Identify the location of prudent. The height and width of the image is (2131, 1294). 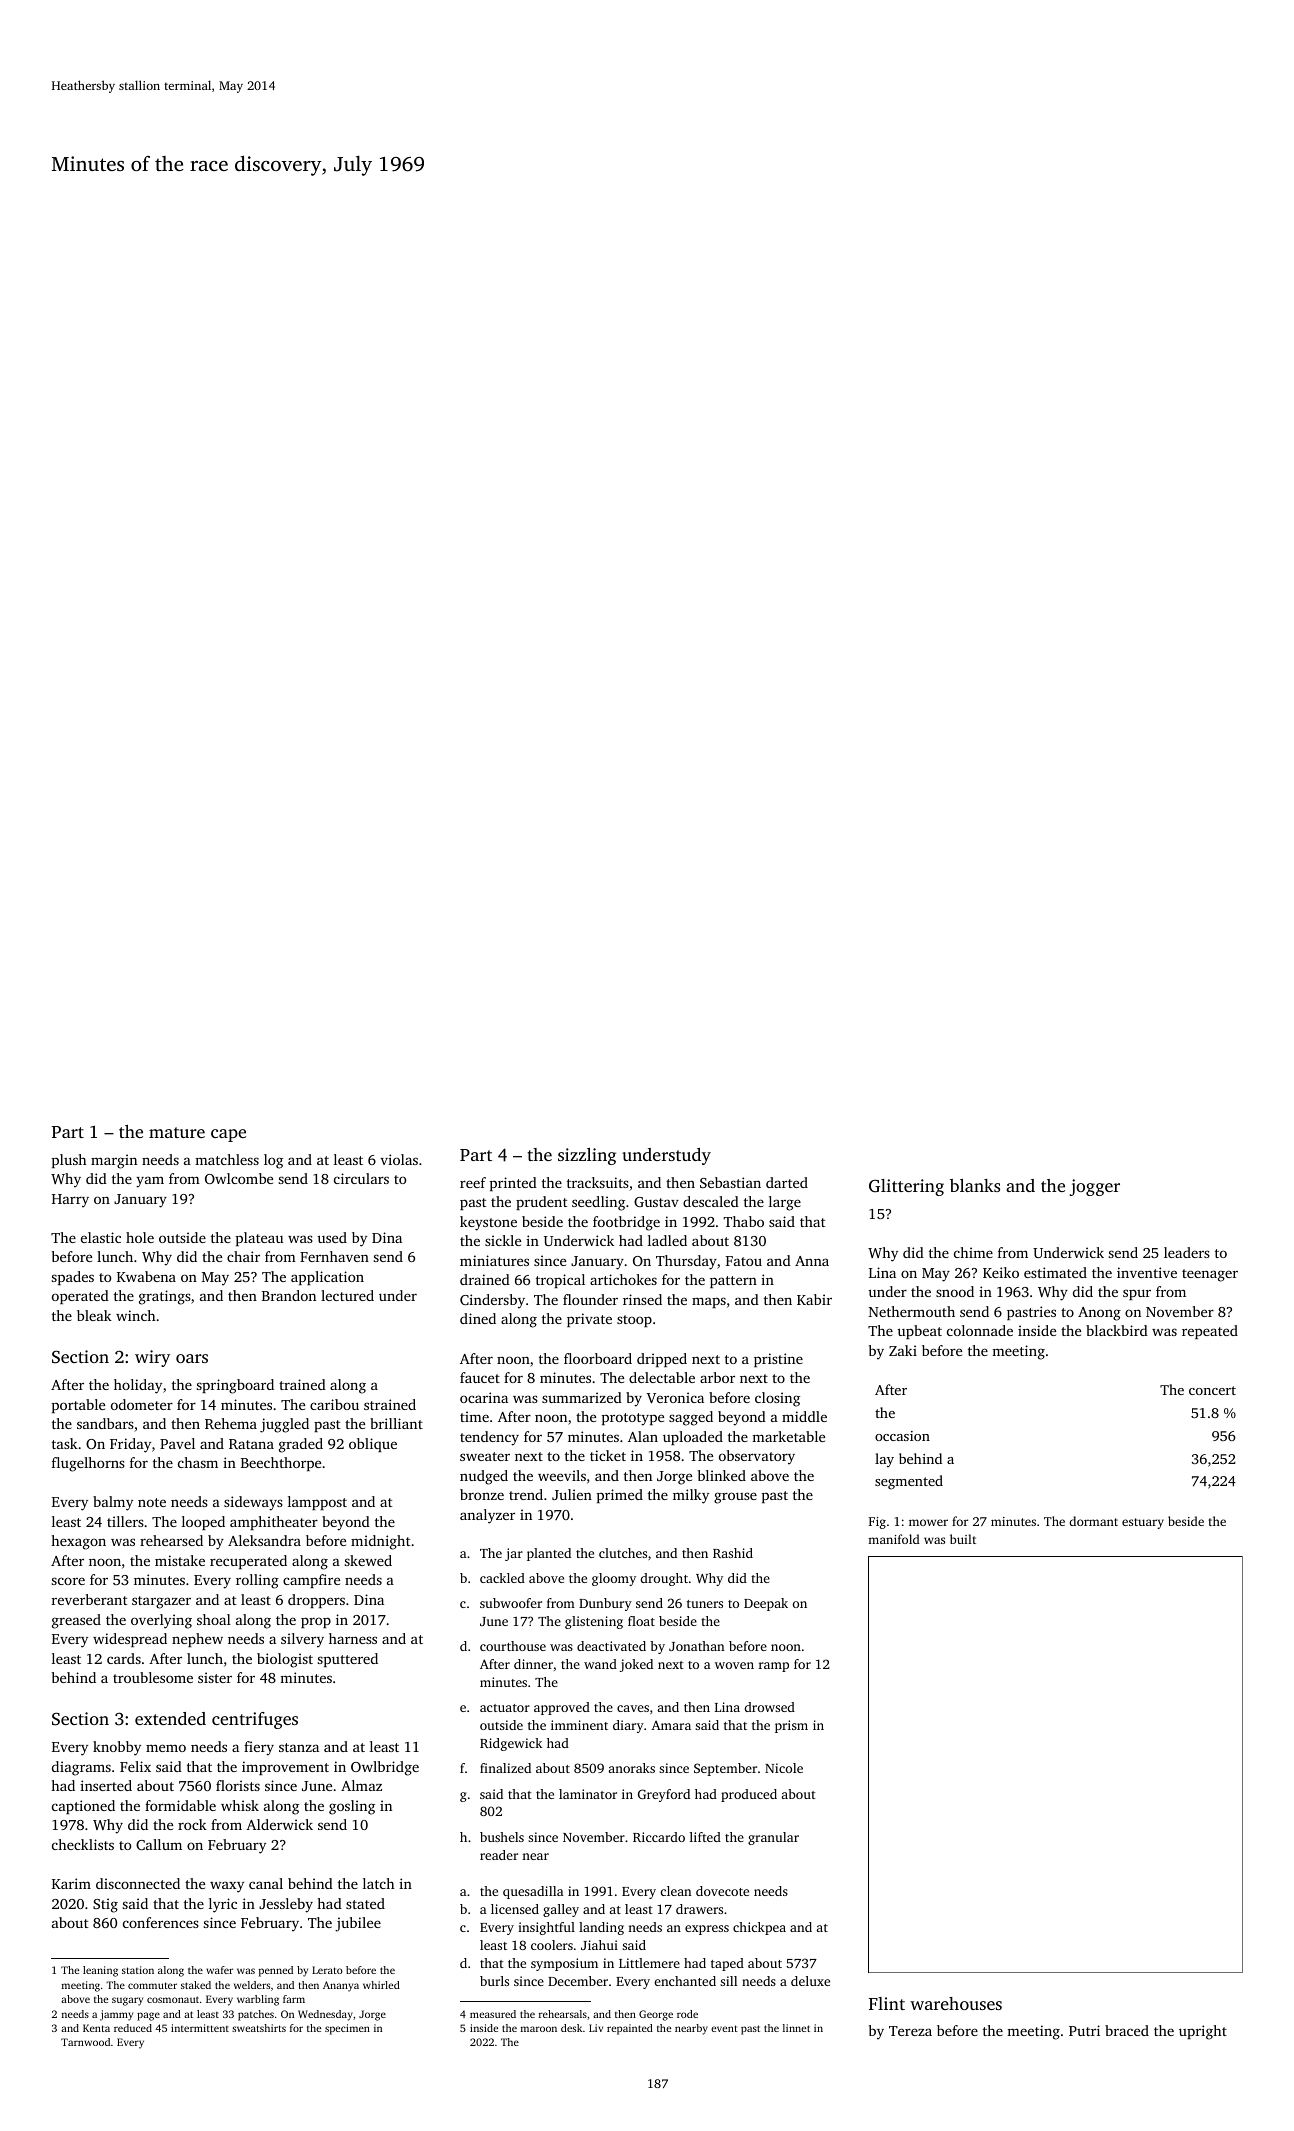
(542, 1203).
